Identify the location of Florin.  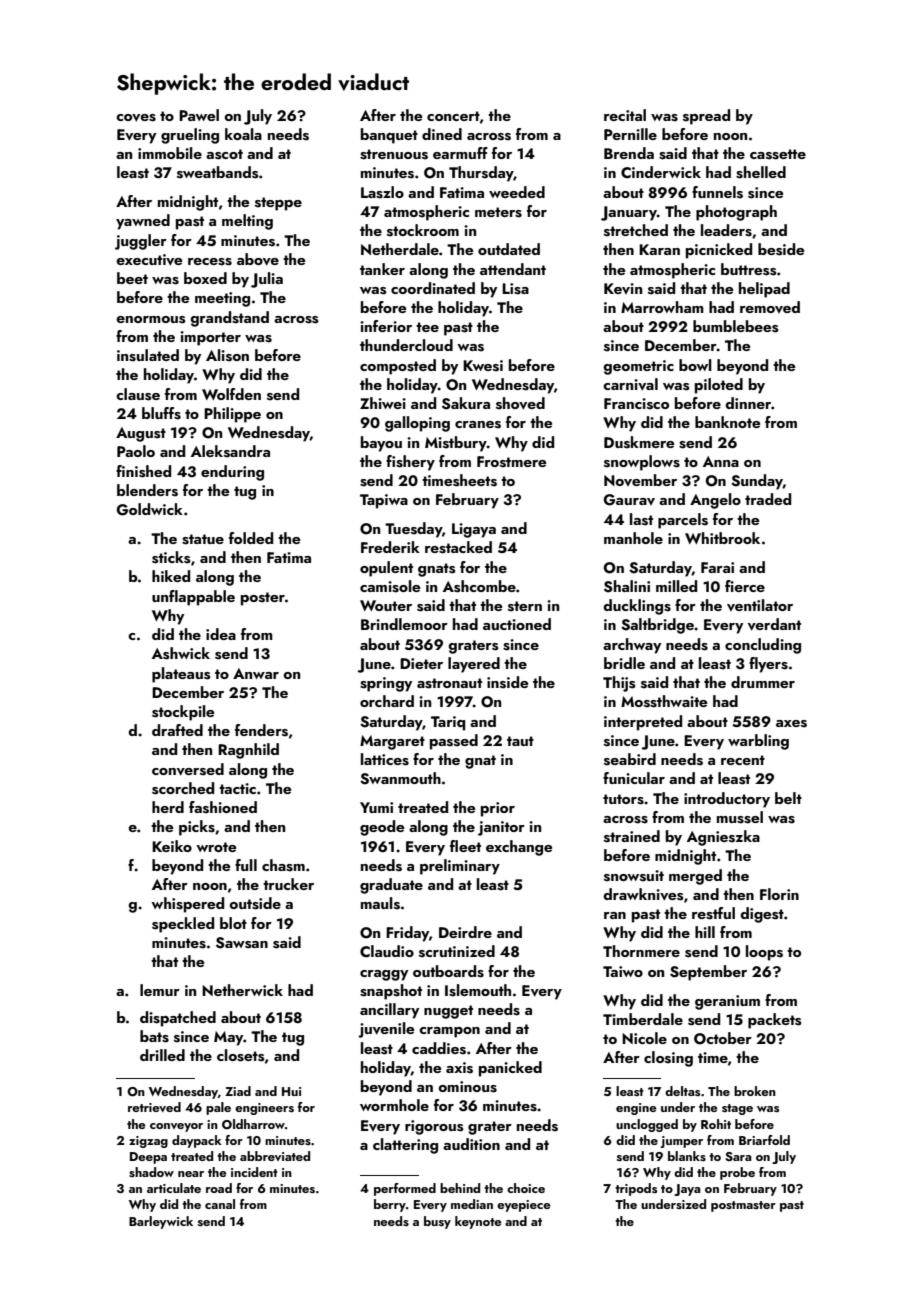
(779, 894).
